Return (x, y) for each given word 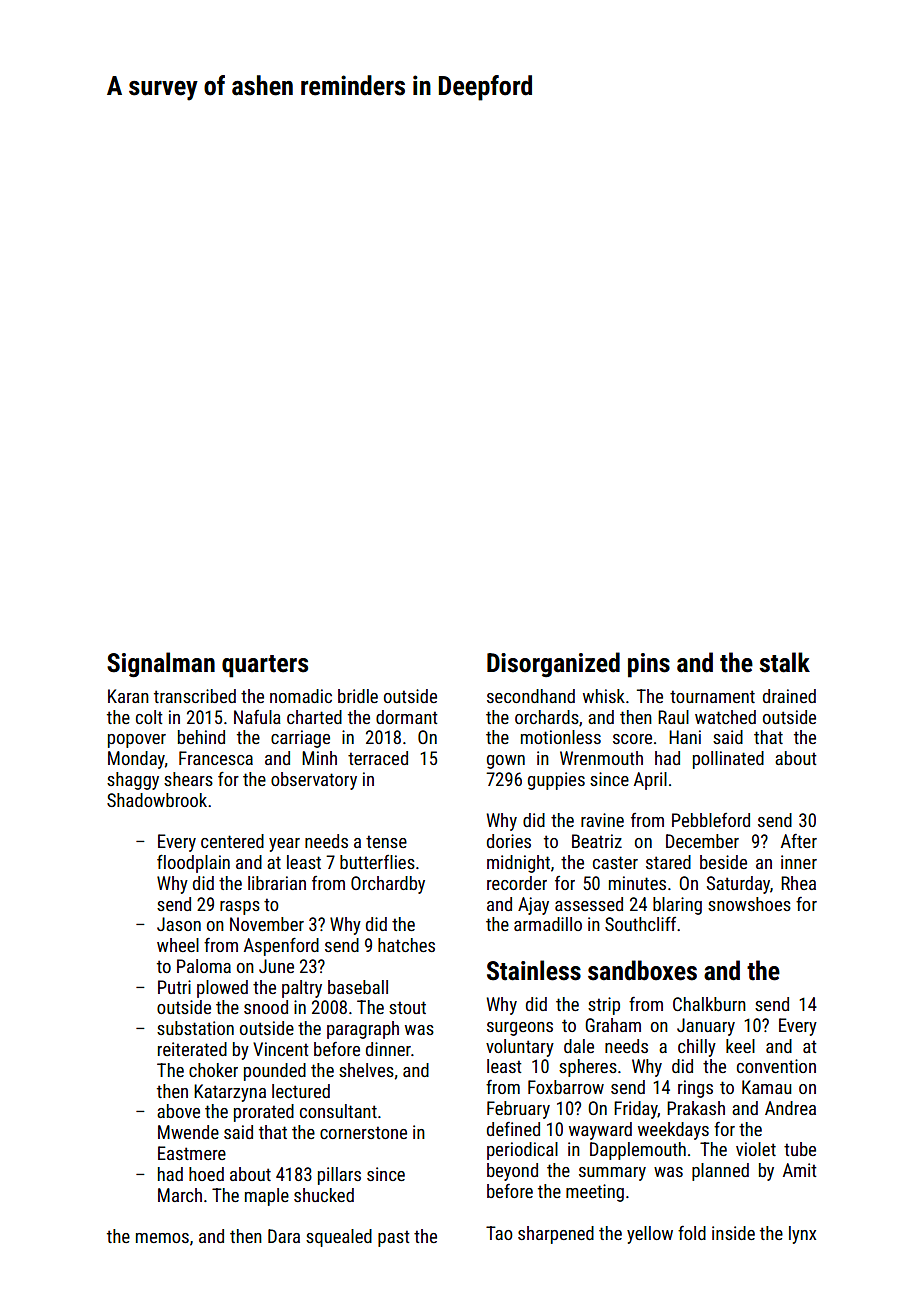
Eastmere (192, 1153)
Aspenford (281, 946)
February (518, 1110)
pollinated (728, 760)
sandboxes (642, 970)
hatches (406, 945)
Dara (284, 1236)
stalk (784, 662)
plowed (222, 989)
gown (506, 762)
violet (756, 1149)
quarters (265, 666)
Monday (136, 760)
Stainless (534, 970)
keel (740, 1046)
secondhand (531, 696)
